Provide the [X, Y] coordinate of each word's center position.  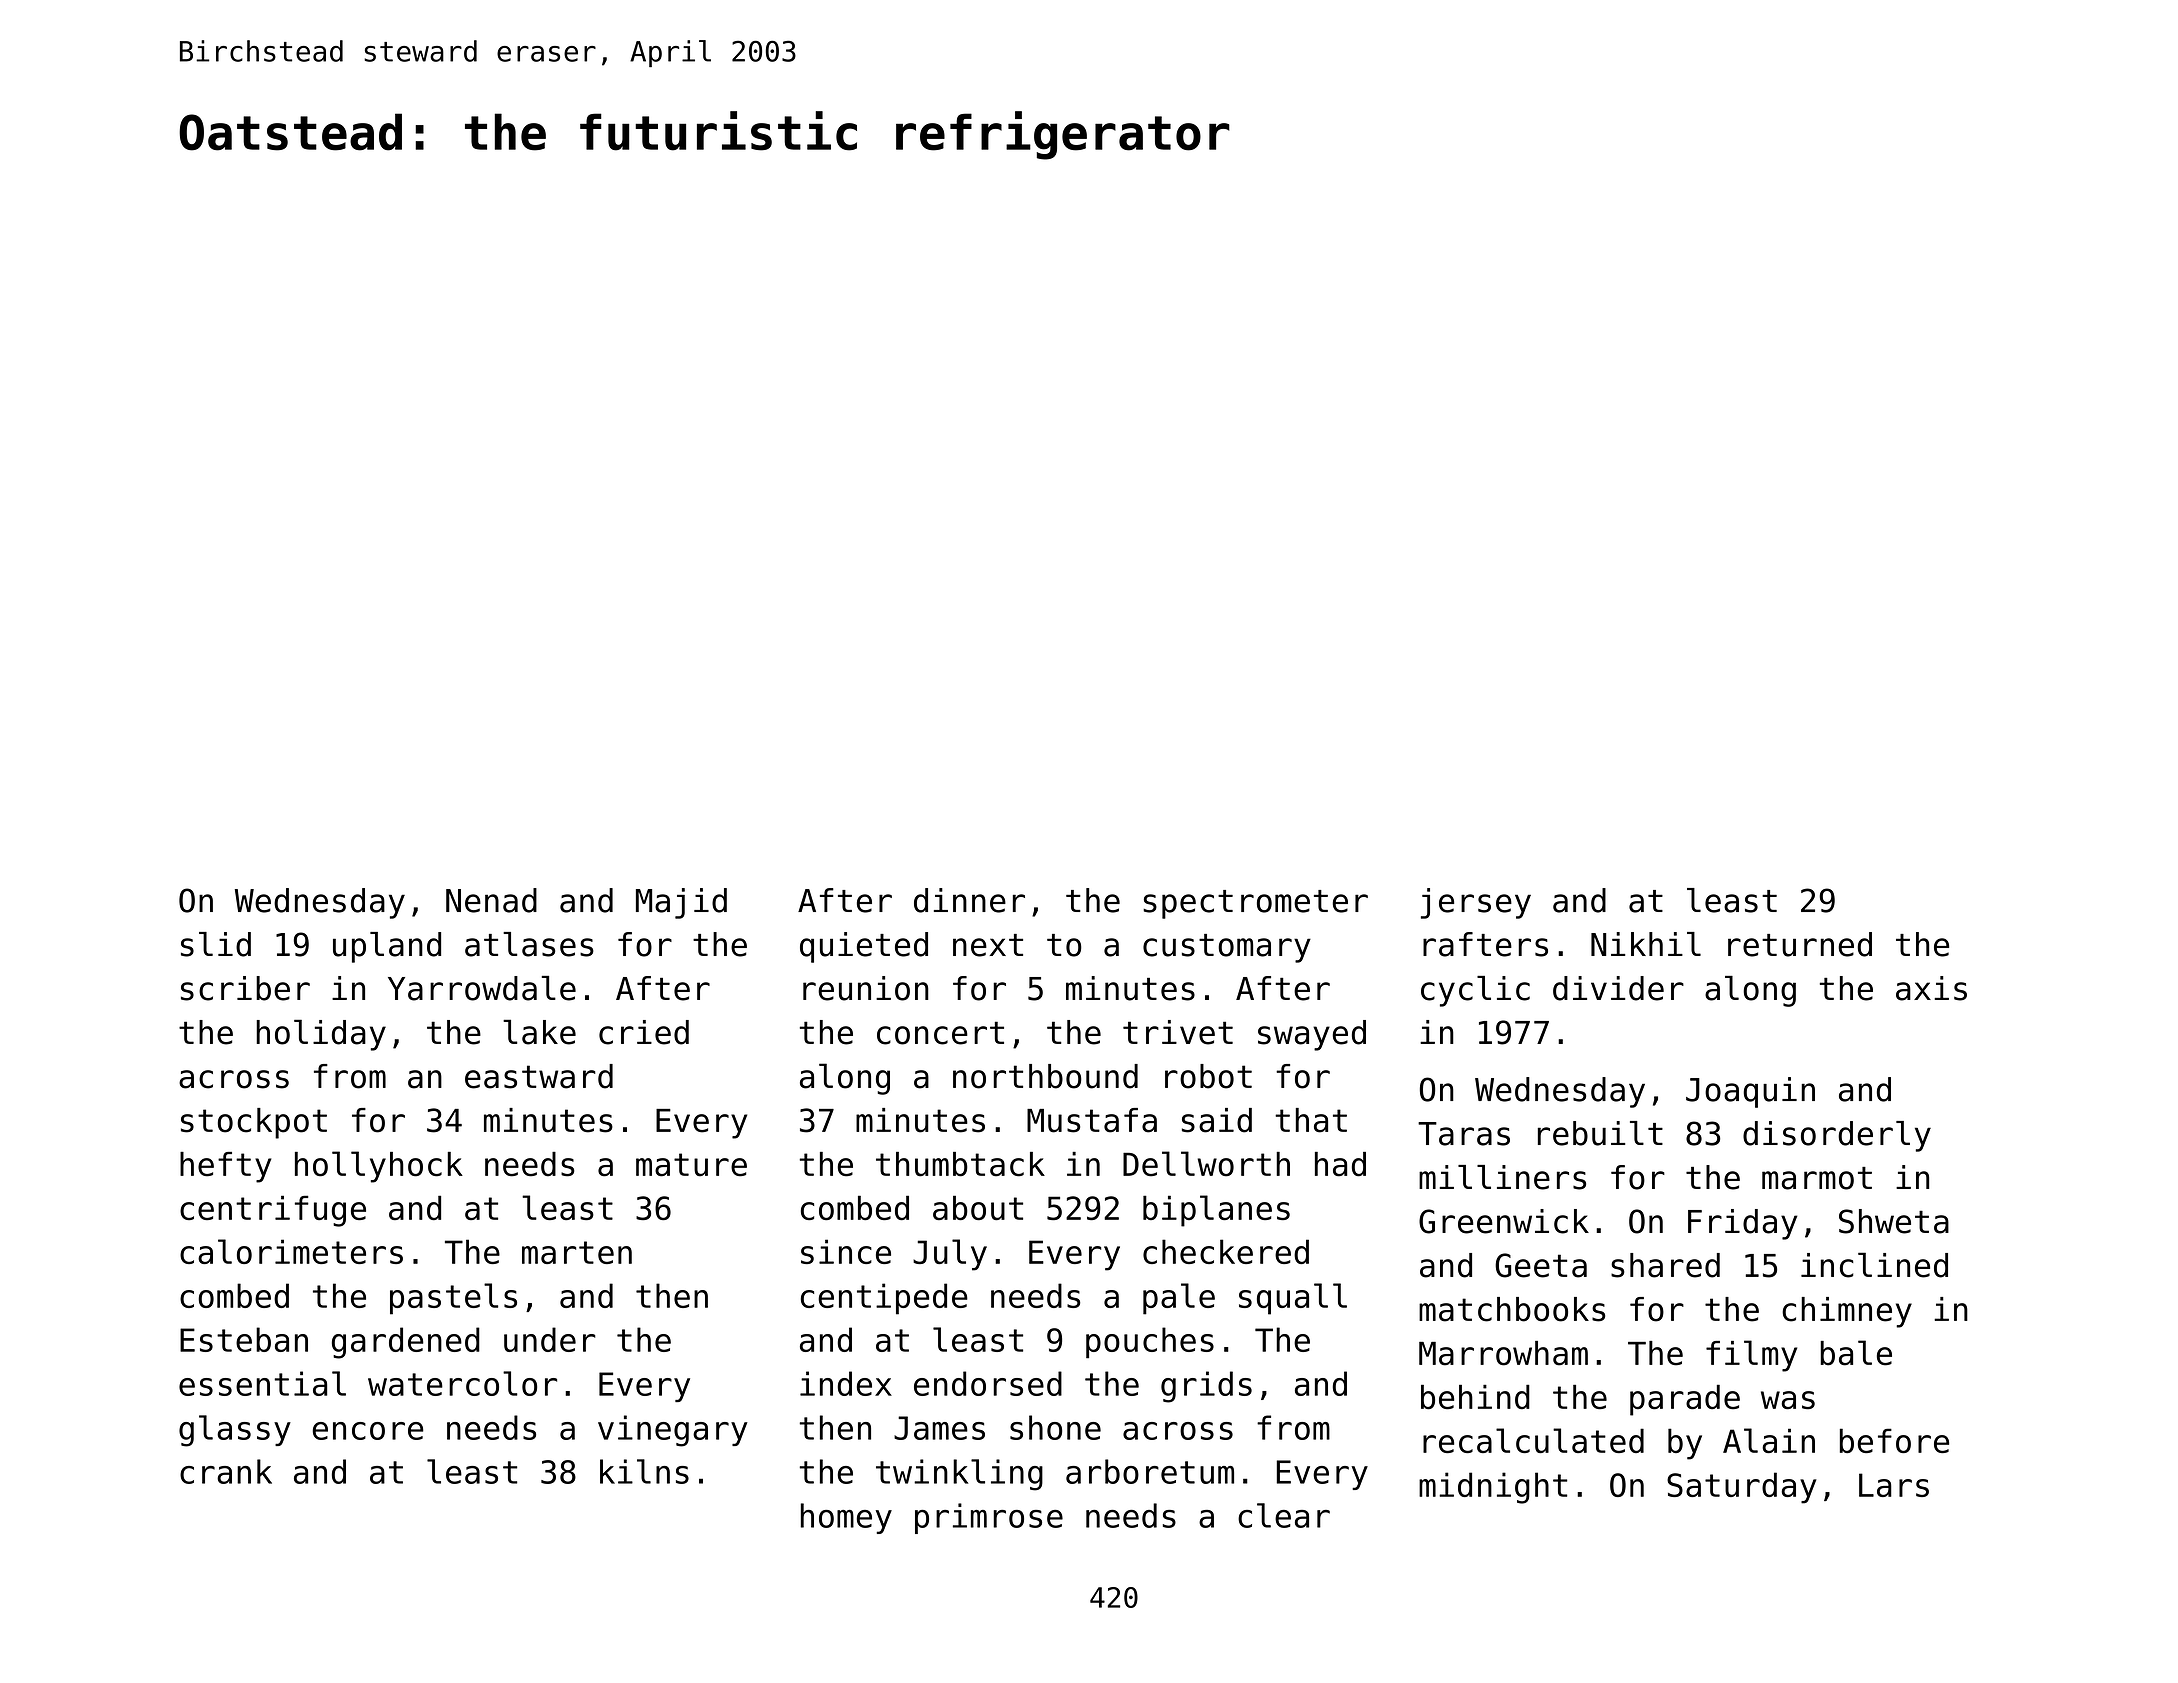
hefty [225, 1167]
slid [216, 944]
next [988, 945]
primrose [989, 1518]
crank [226, 1471]
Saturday [1742, 1488]
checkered [1226, 1251]
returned [1800, 944]
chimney [1847, 1312]
